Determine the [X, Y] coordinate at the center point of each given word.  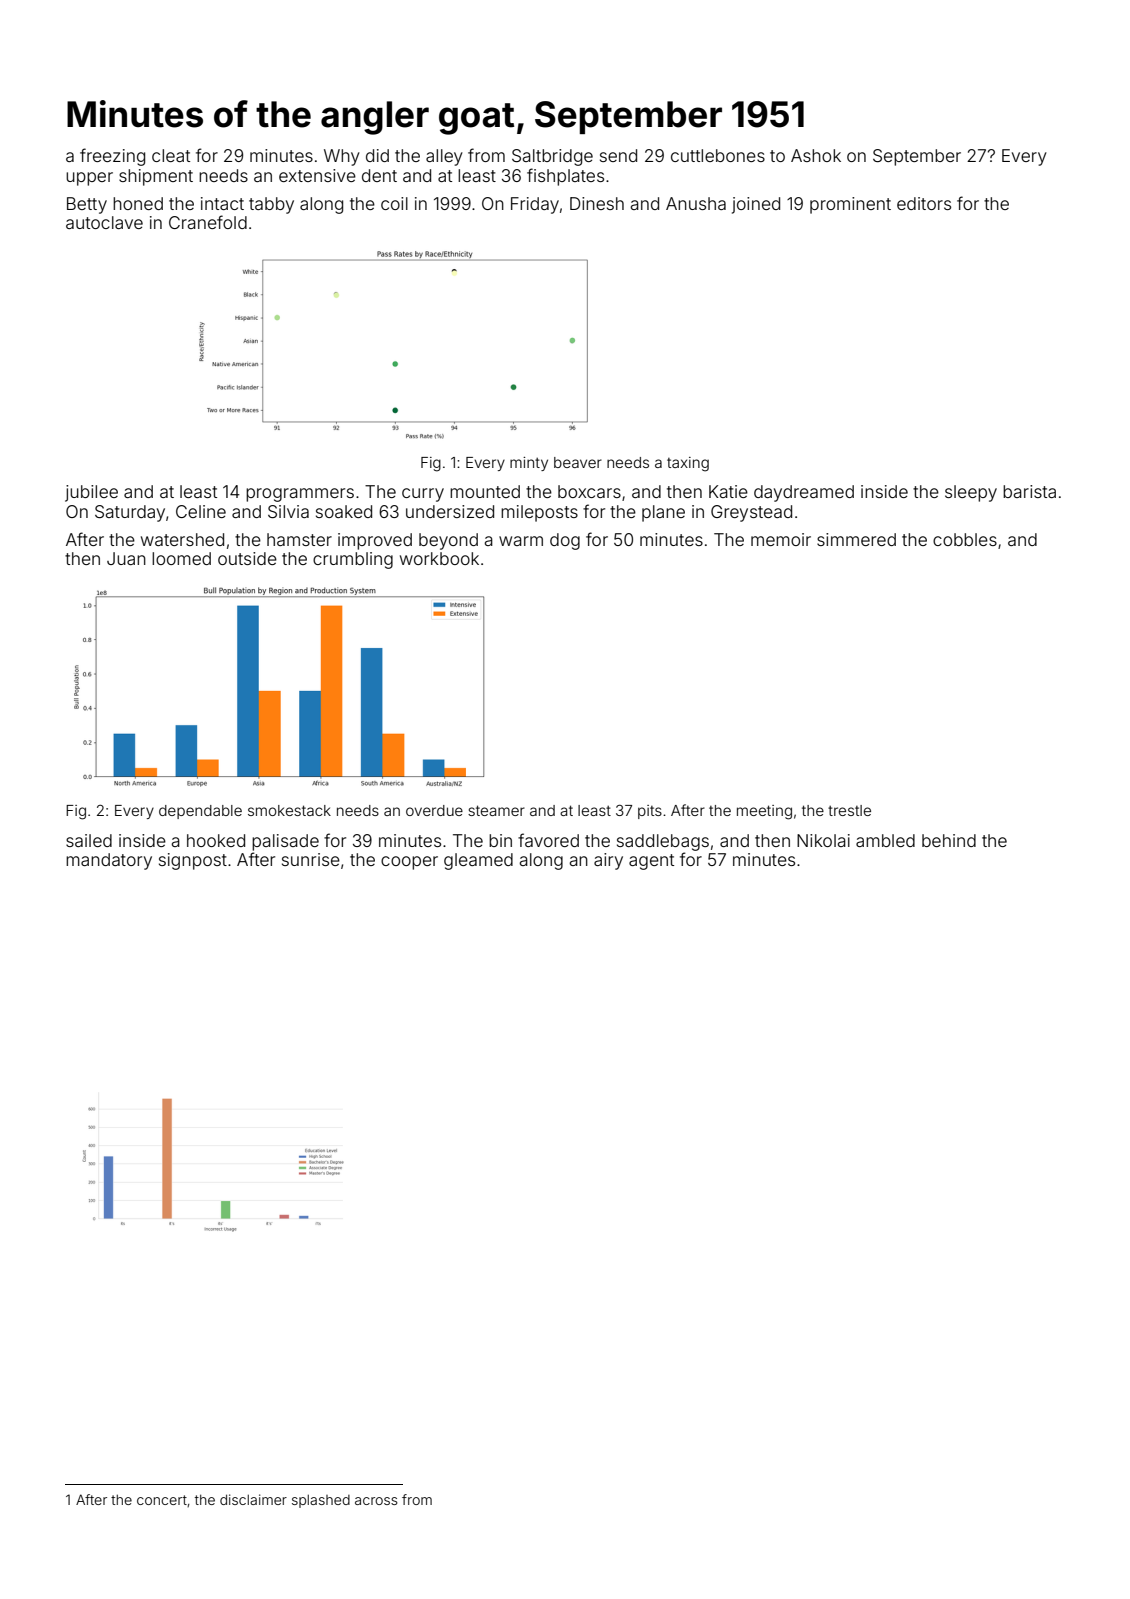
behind [949, 840]
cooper [409, 863]
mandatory [109, 861]
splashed [321, 1501]
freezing [112, 157]
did [377, 155]
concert [162, 1500]
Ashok [816, 155]
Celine [201, 511]
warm [521, 541]
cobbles [965, 539]
